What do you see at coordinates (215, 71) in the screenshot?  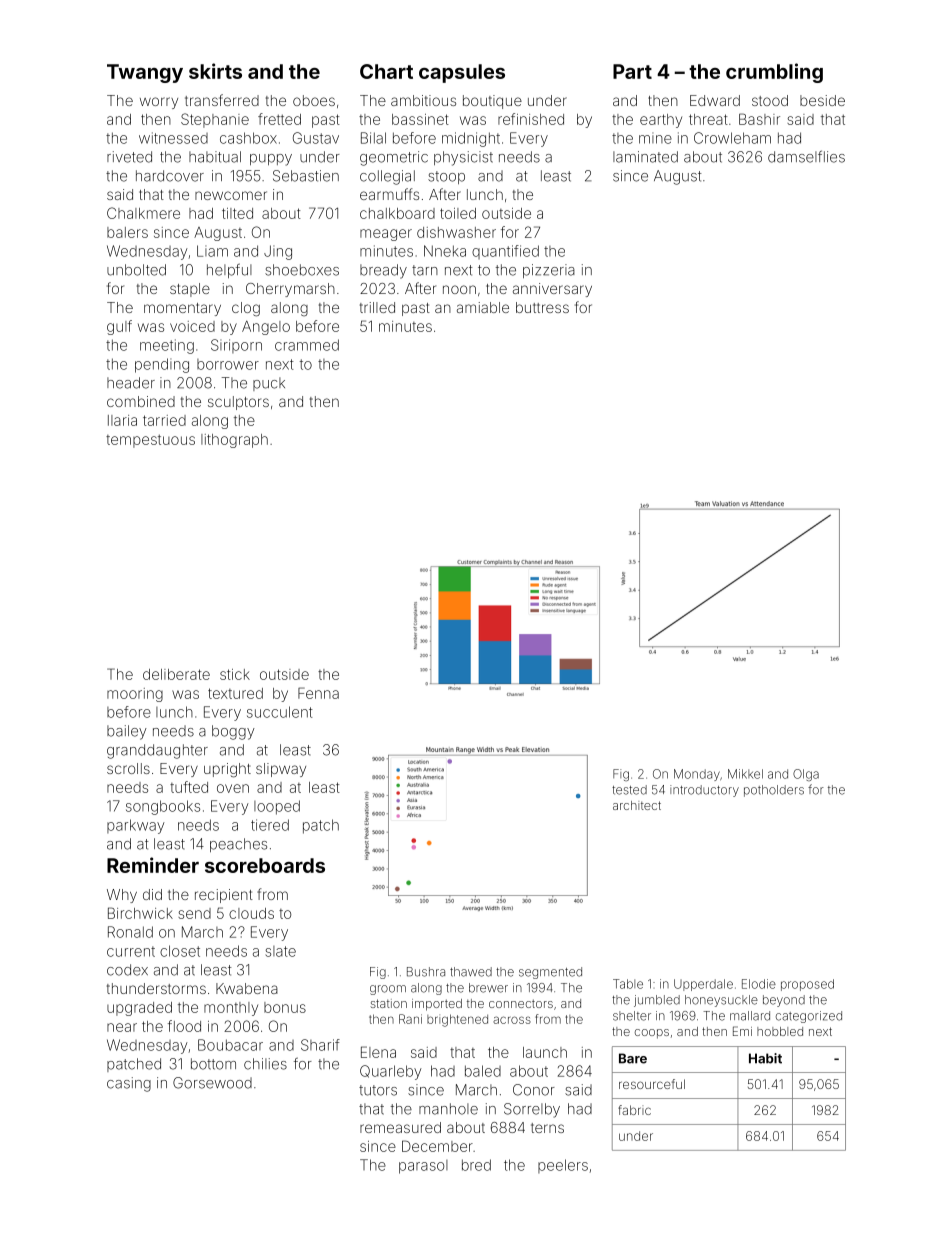 I see `skirts` at bounding box center [215, 71].
